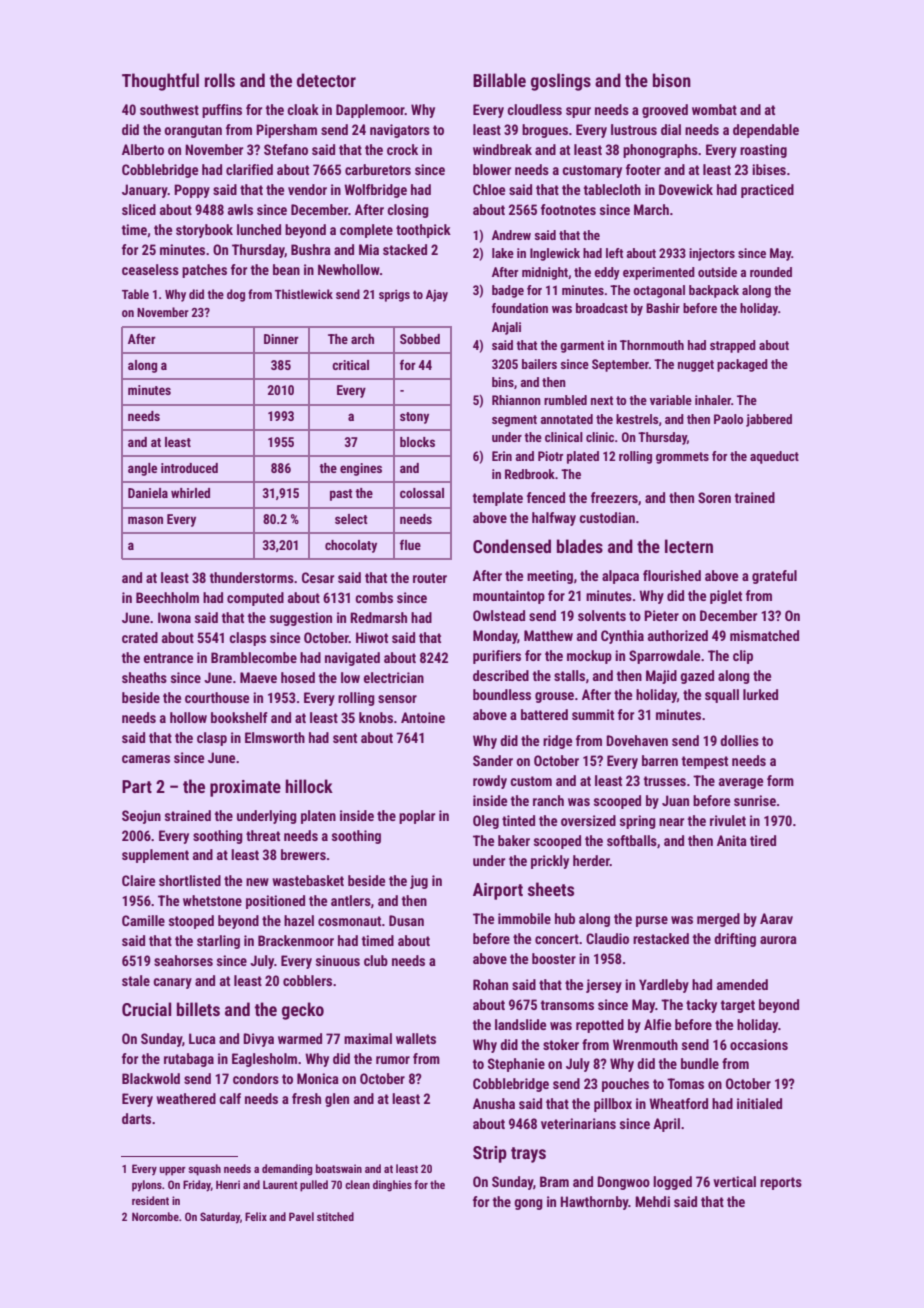  I want to click on Aarav, so click(776, 918).
